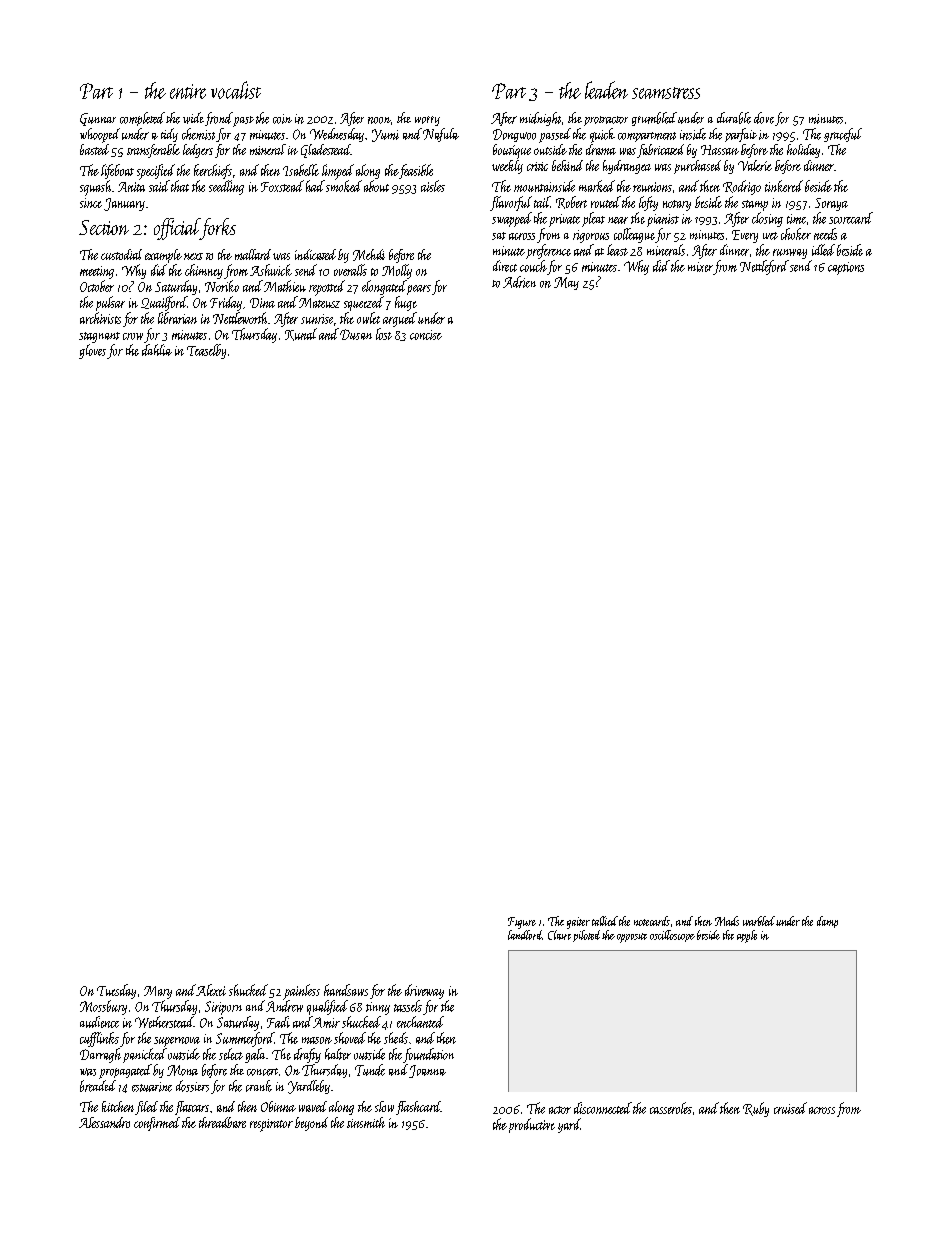 The height and width of the image is (1233, 952). I want to click on seamstress, so click(666, 93).
